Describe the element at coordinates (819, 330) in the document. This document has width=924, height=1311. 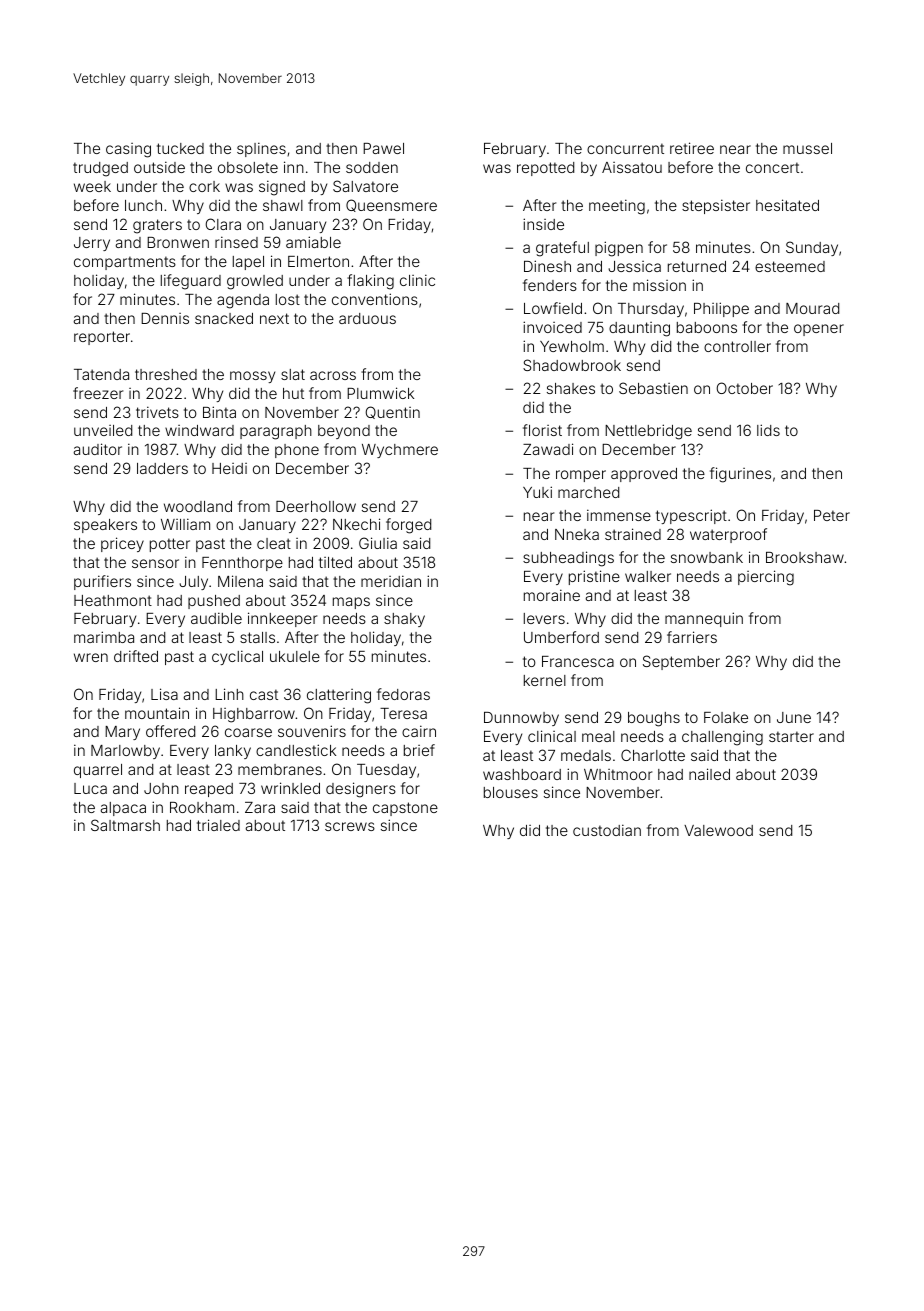
I see `opener` at that location.
